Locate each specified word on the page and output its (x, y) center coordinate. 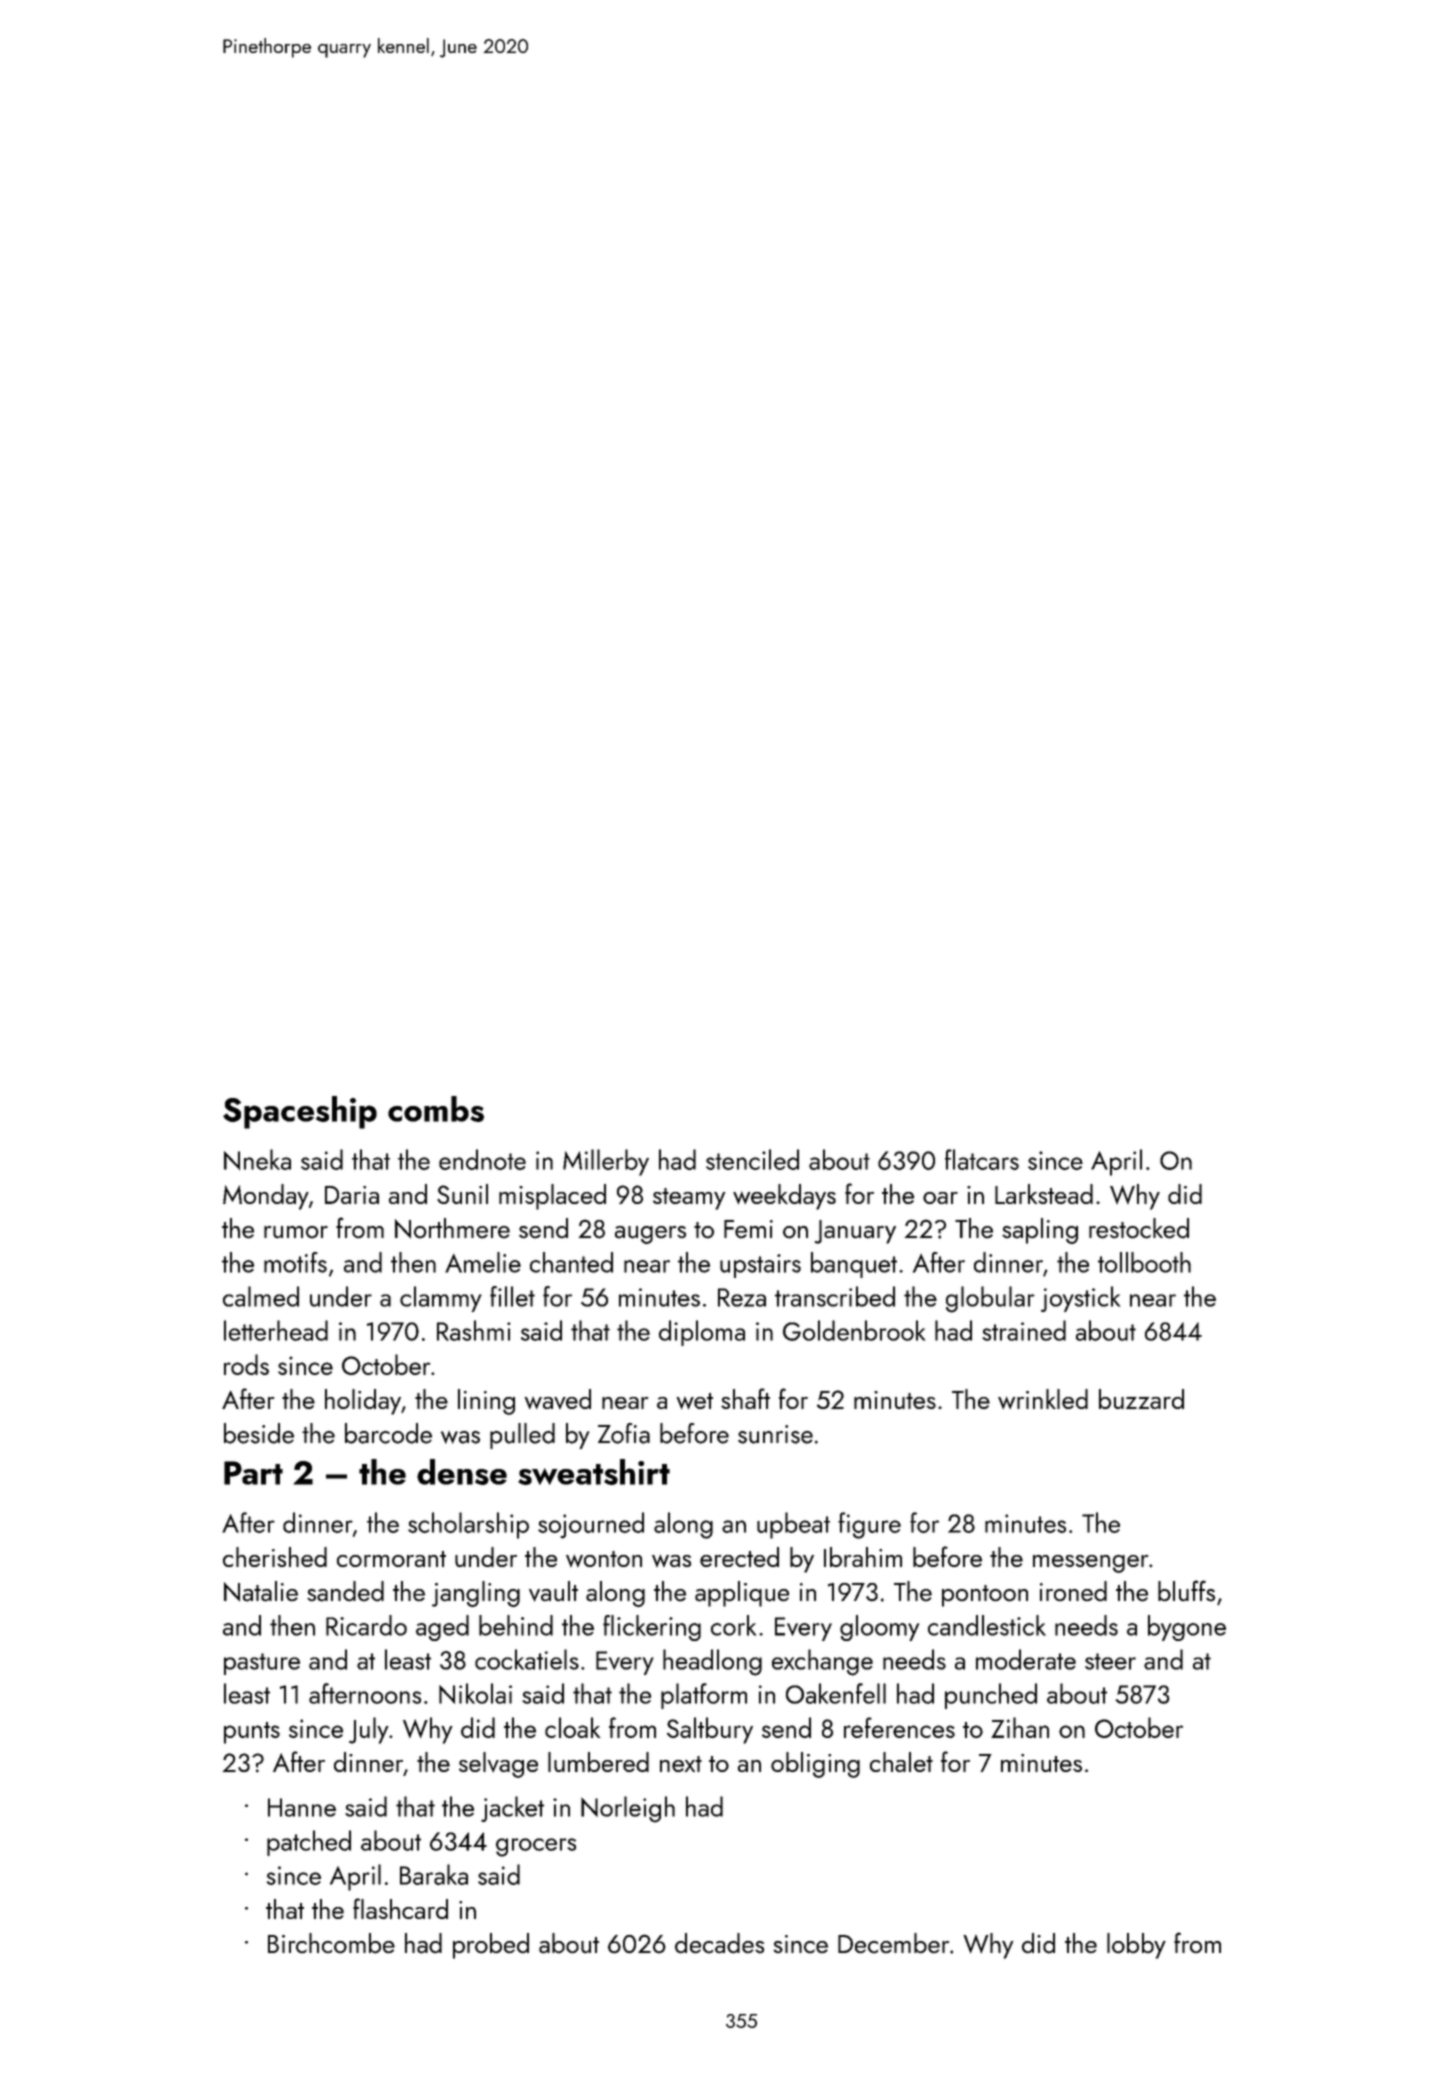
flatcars (982, 1159)
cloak (572, 1727)
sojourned (591, 1525)
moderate (1026, 1659)
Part (253, 1473)
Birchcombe (331, 1943)
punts (252, 1733)
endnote (482, 1159)
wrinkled (1043, 1399)
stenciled (752, 1159)
